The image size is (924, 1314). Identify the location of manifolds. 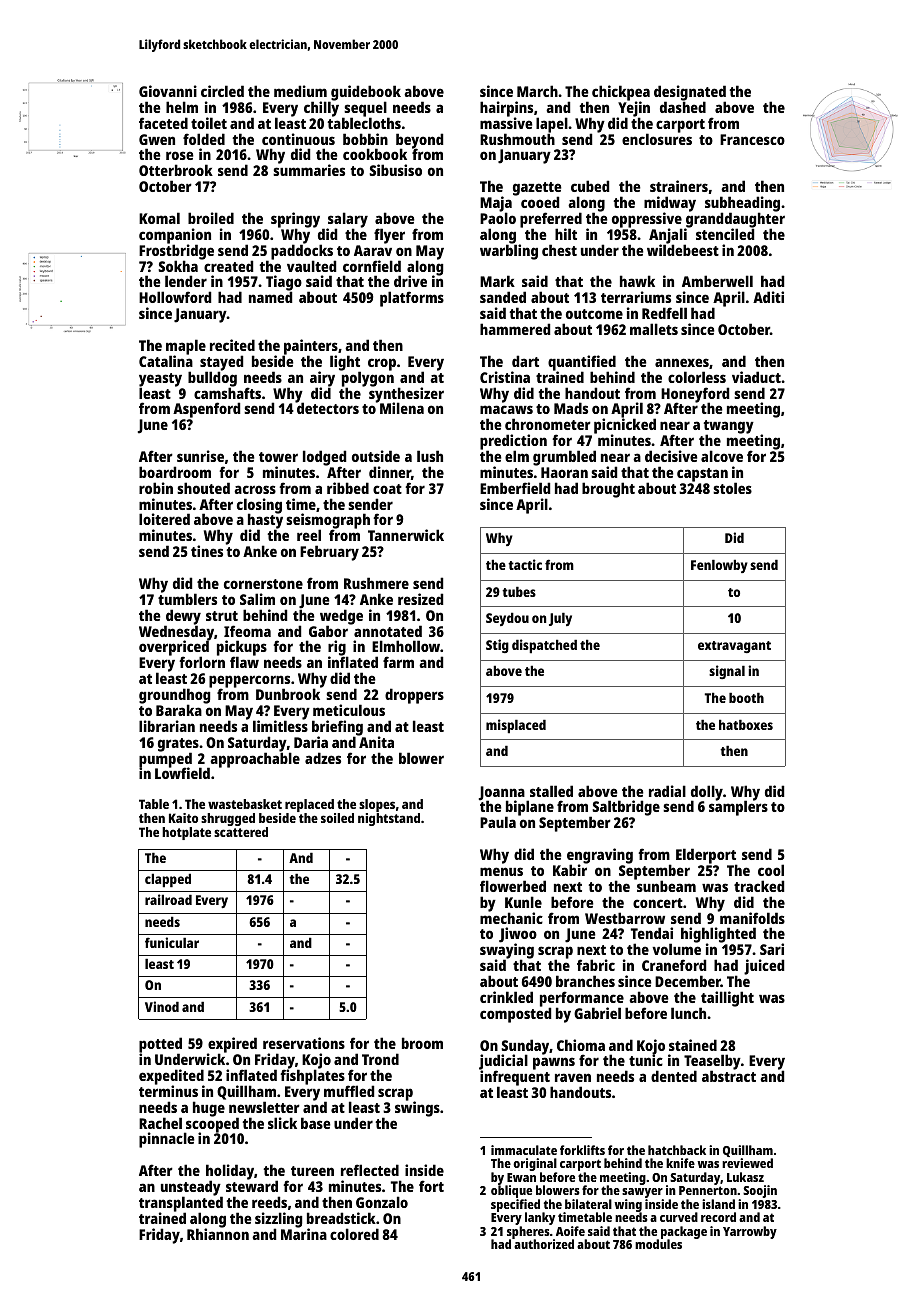
(752, 918).
